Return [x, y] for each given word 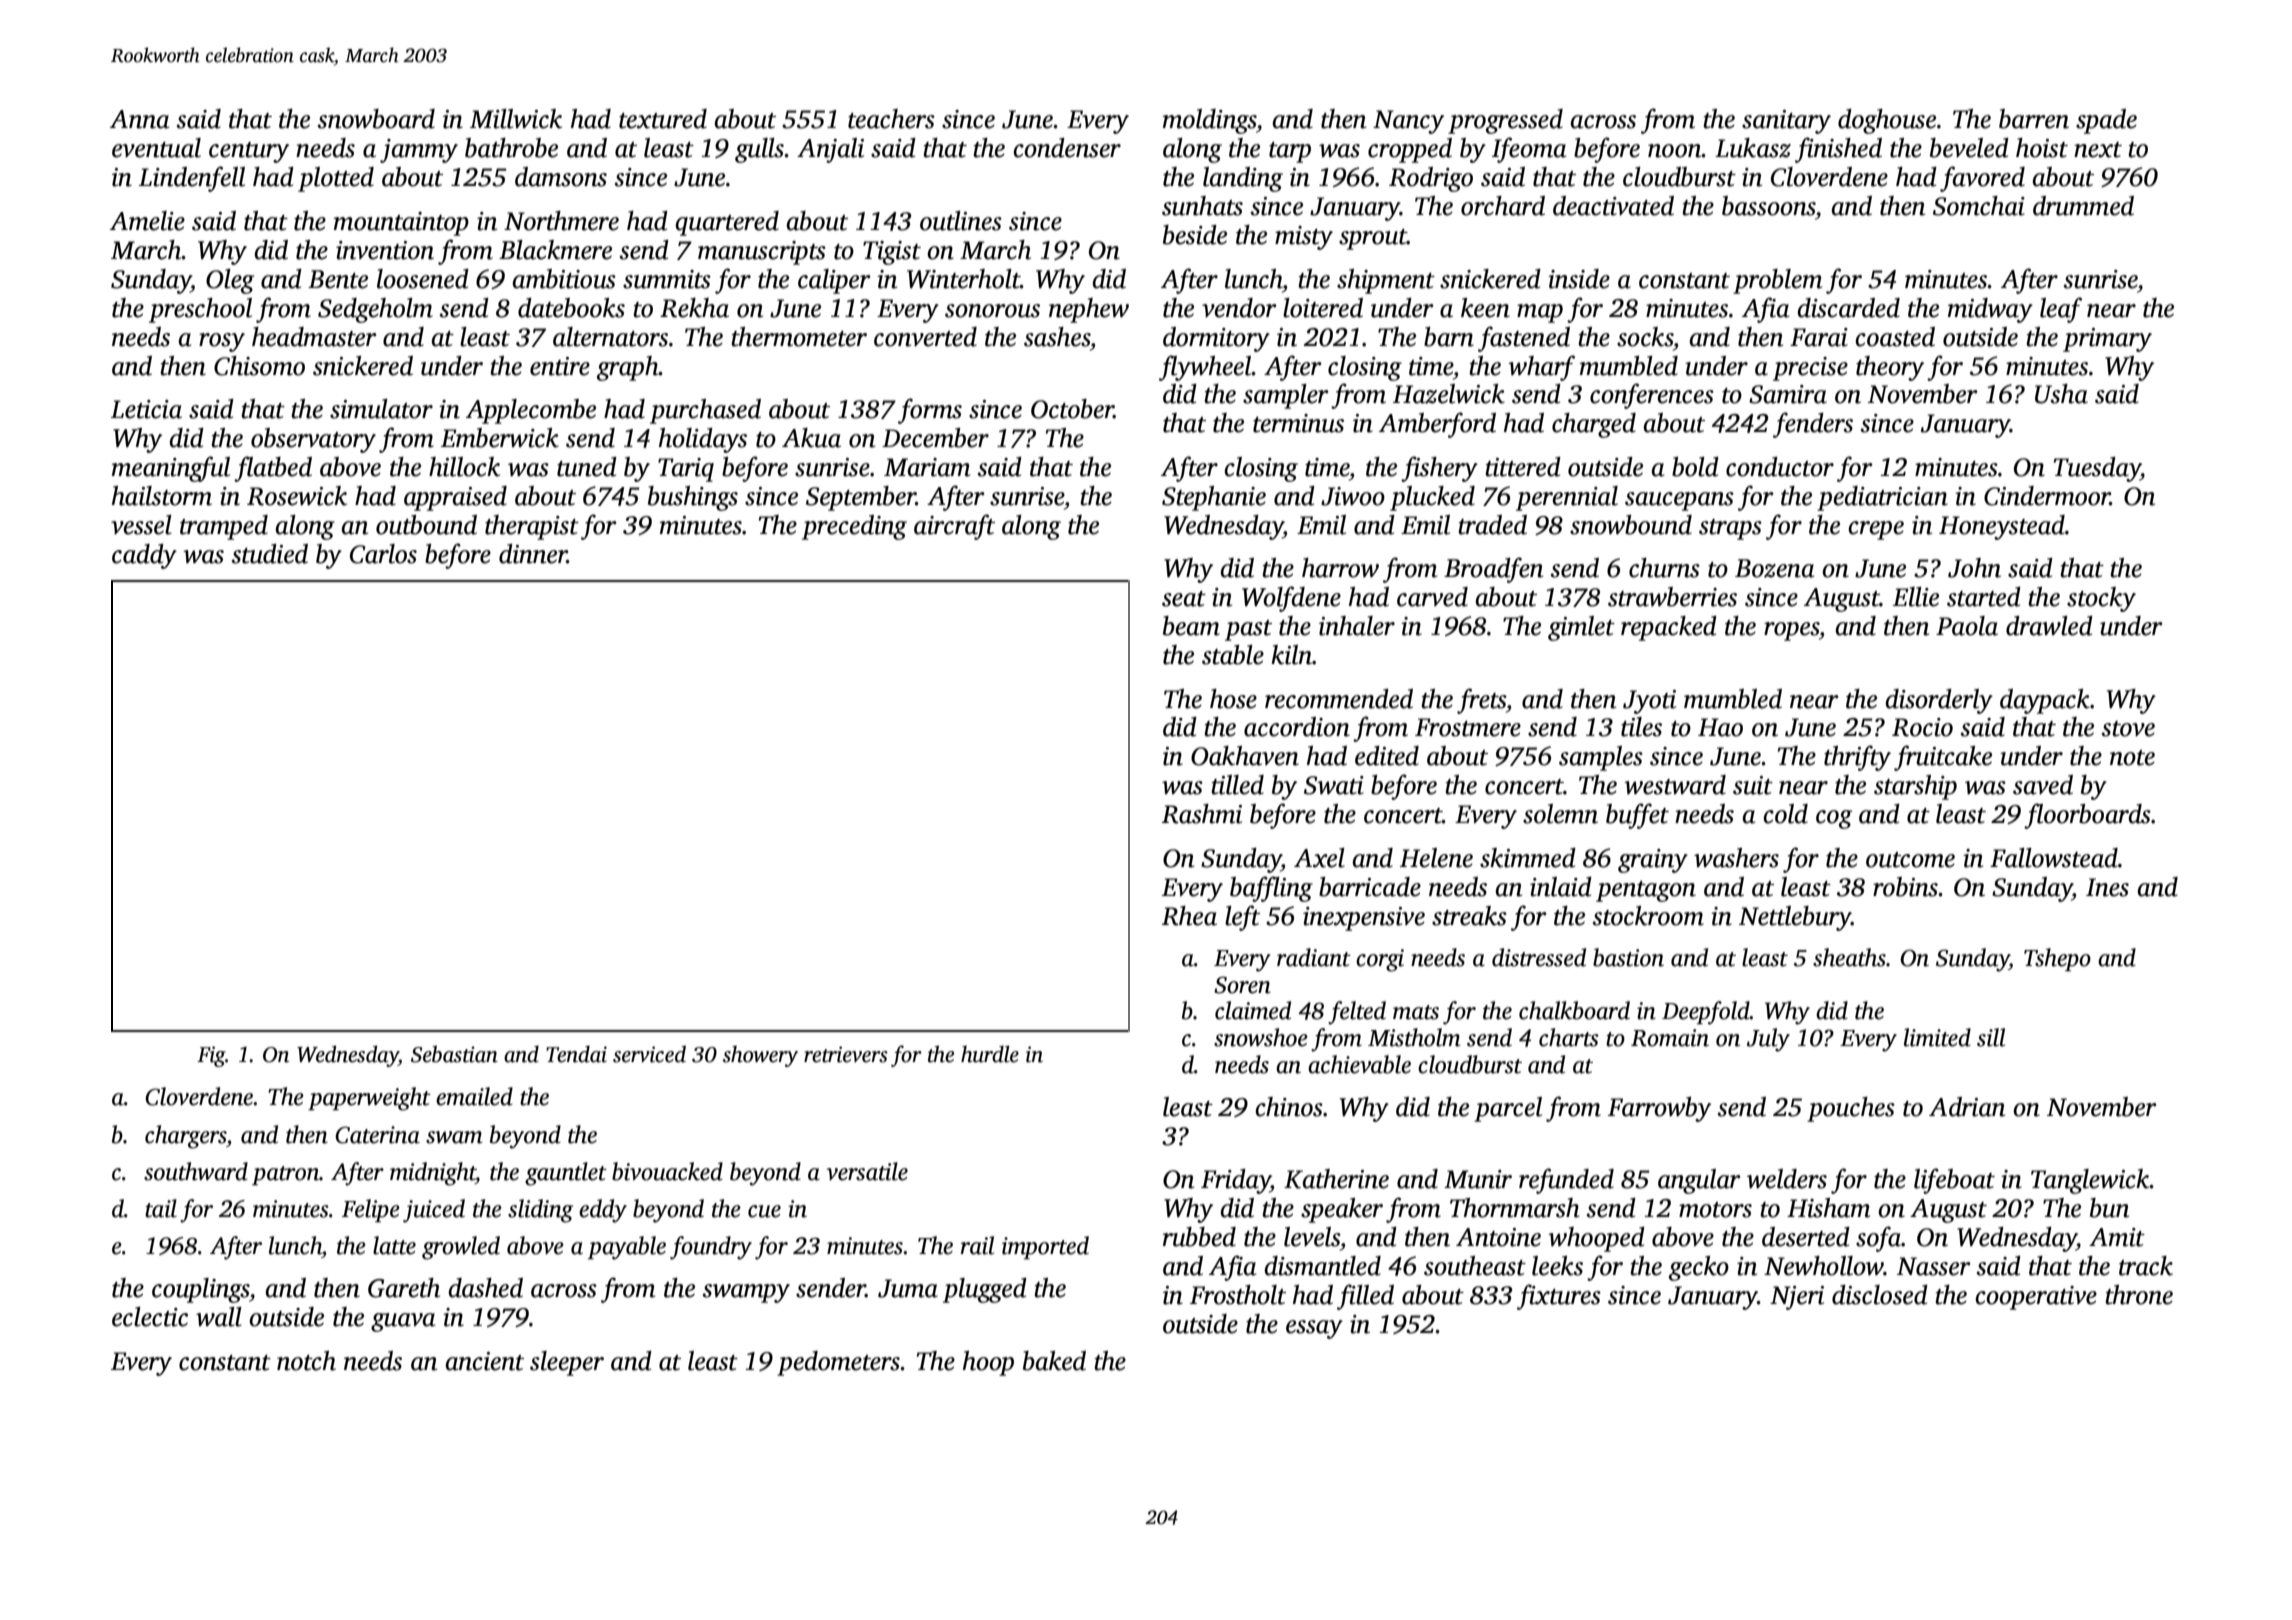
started [1984, 597]
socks [1645, 337]
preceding [854, 527]
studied [270, 554]
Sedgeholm [375, 310]
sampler [1286, 396]
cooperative [2036, 1298]
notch [306, 1361]
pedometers [838, 1363]
